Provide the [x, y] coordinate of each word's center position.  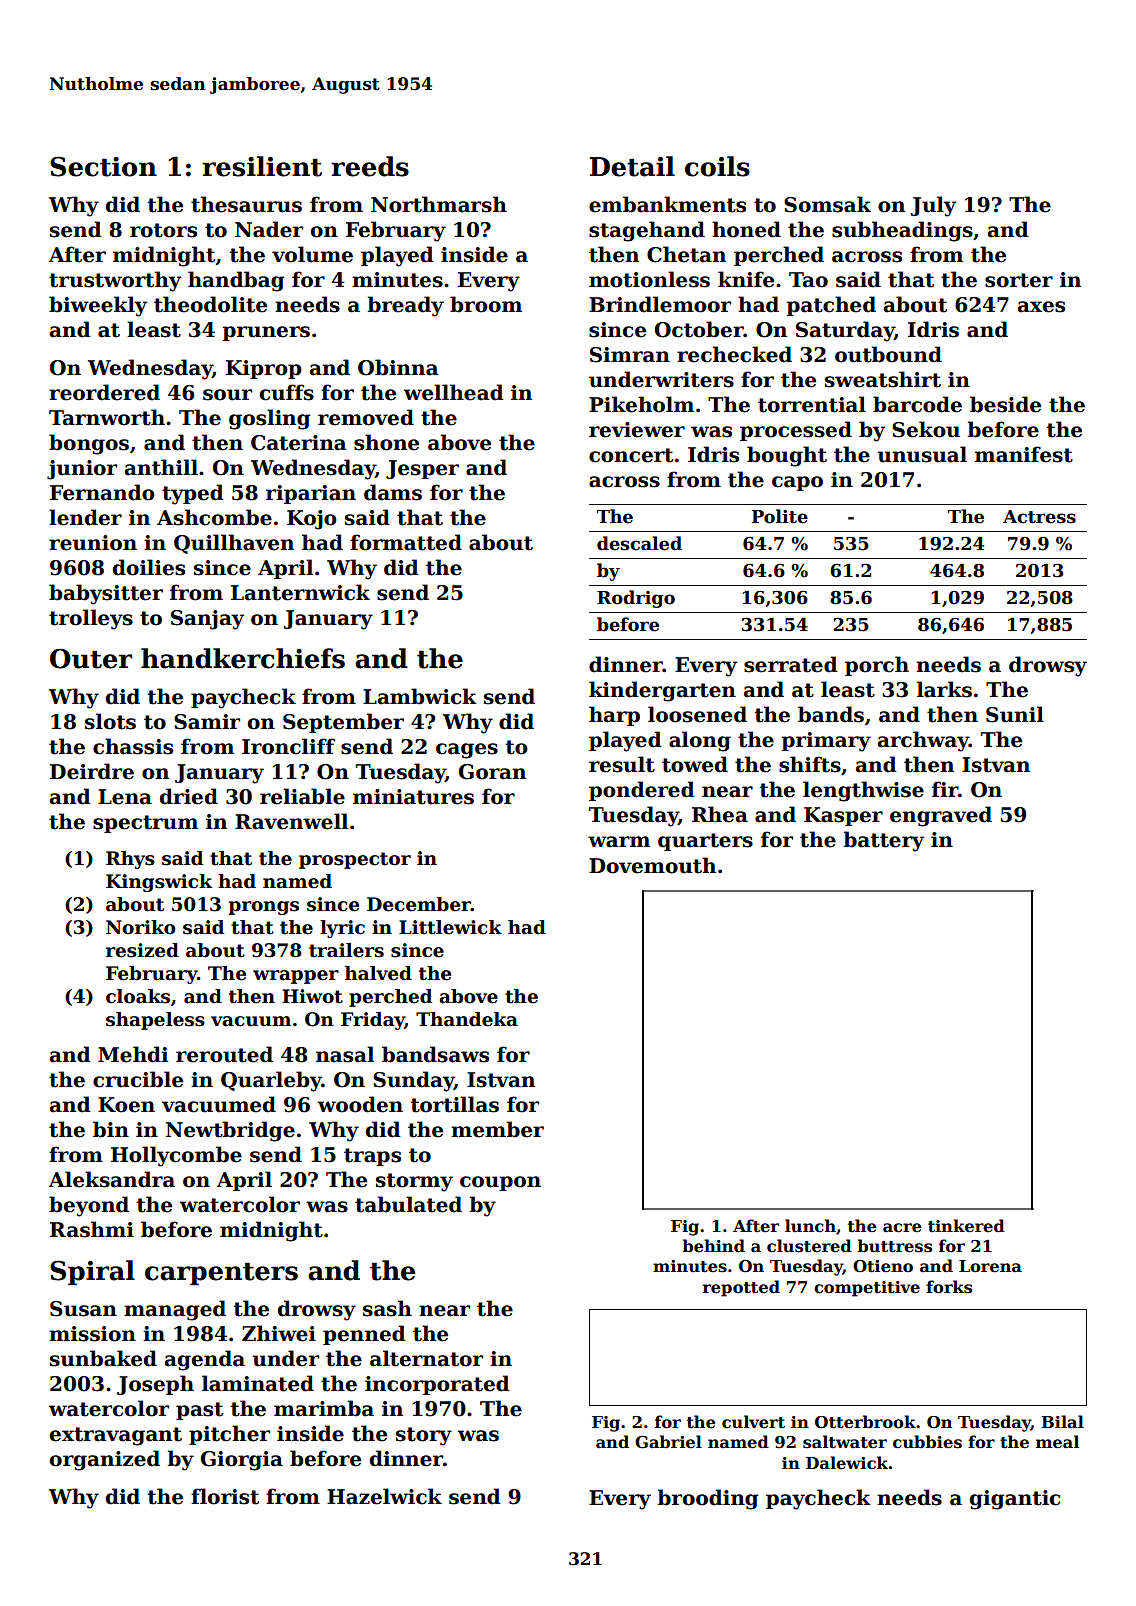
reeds [370, 166]
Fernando [102, 492]
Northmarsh [439, 204]
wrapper [296, 977]
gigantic [1015, 1500]
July [933, 206]
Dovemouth [652, 865]
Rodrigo [636, 599]
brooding [708, 1499]
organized [105, 1460]
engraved [941, 816]
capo [797, 483]
